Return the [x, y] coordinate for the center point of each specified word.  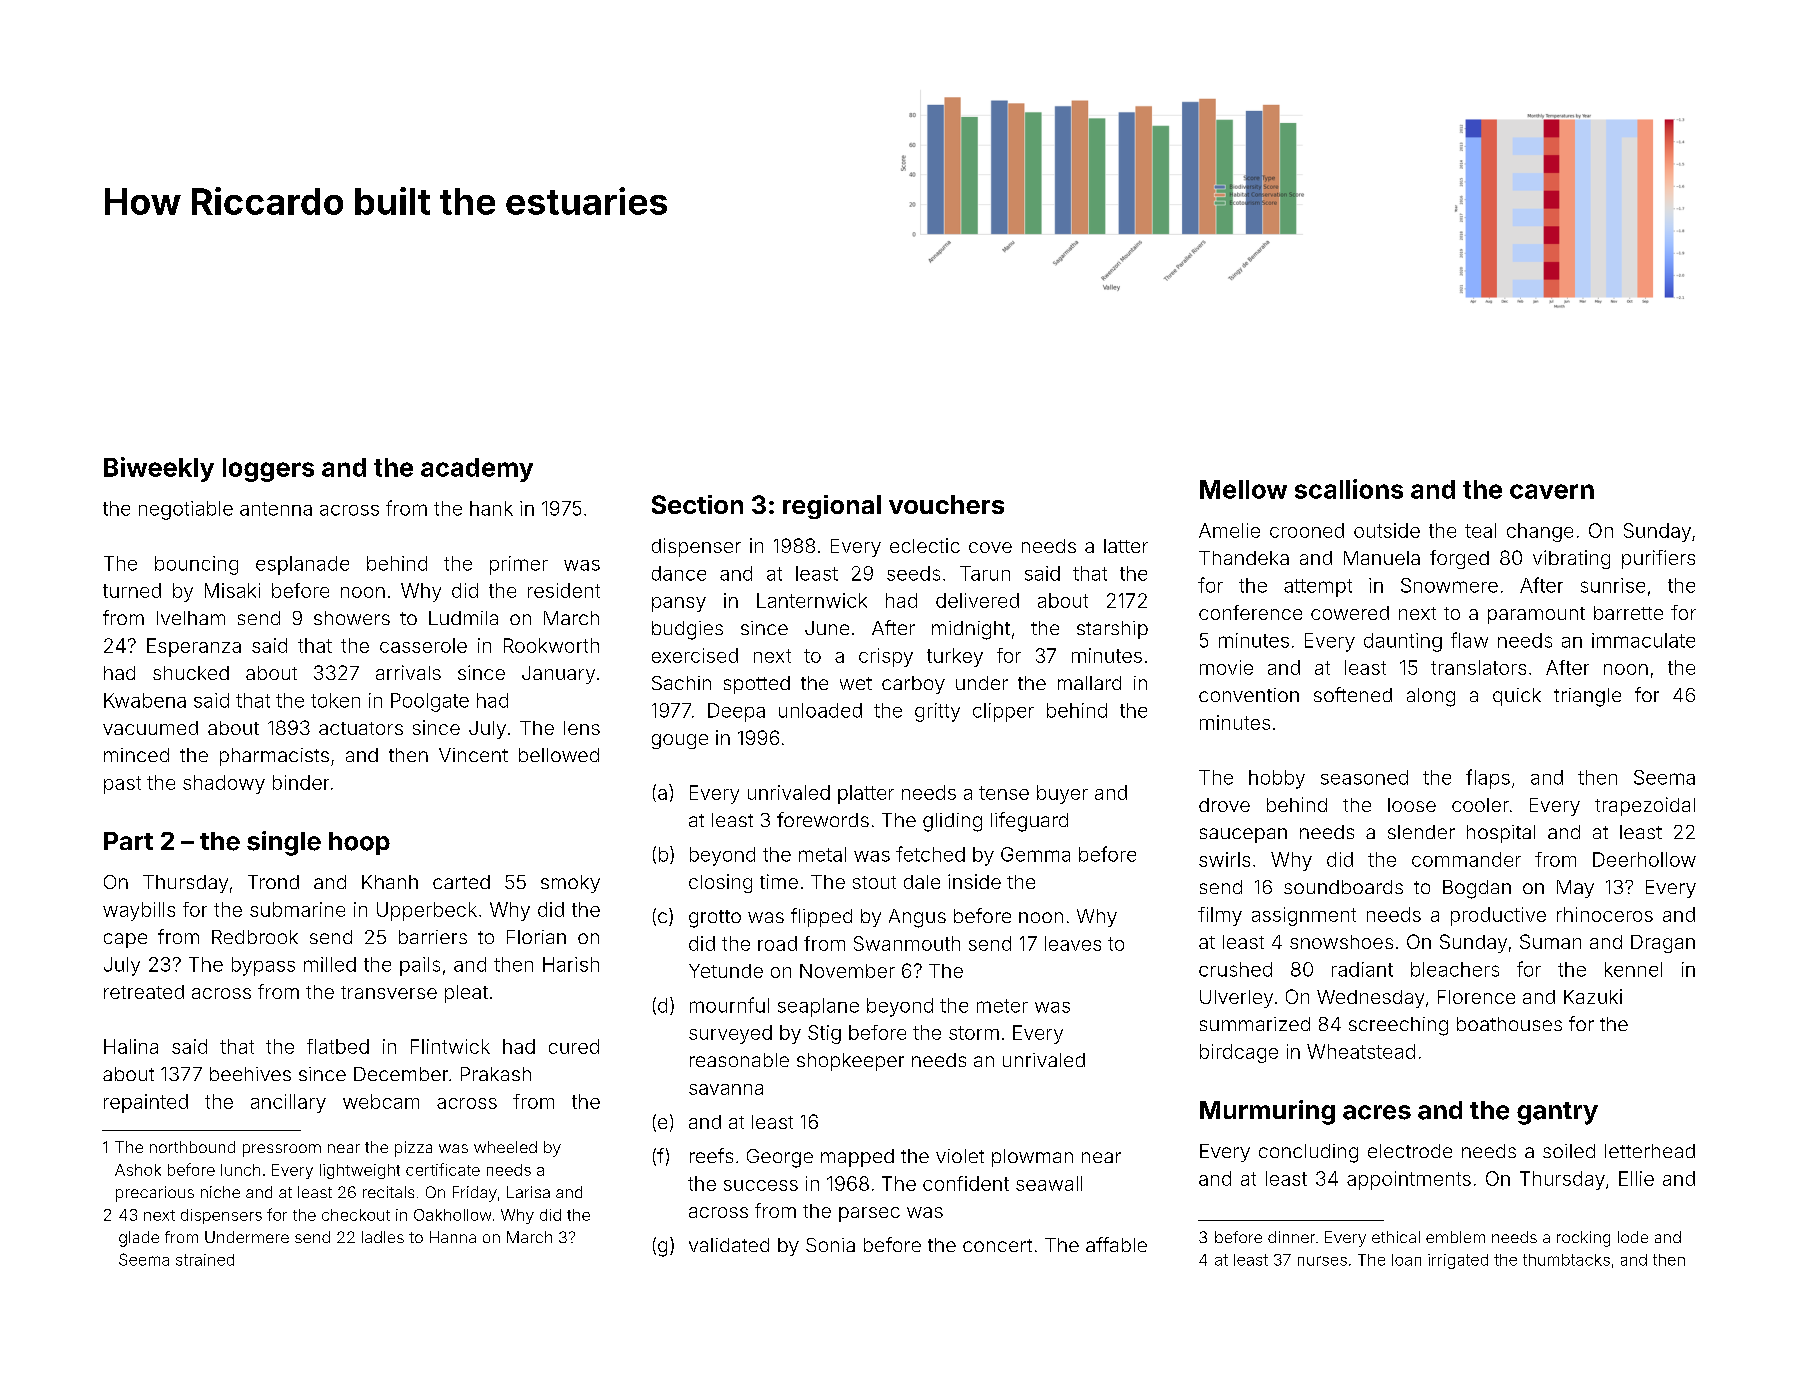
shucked [191, 673]
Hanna [453, 1237]
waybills [139, 911]
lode [1633, 1237]
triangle [1587, 697]
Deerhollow [1644, 859]
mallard [1089, 683]
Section [697, 504]
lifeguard [1029, 822]
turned [132, 590]
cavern [1552, 491]
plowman [1032, 1158]
